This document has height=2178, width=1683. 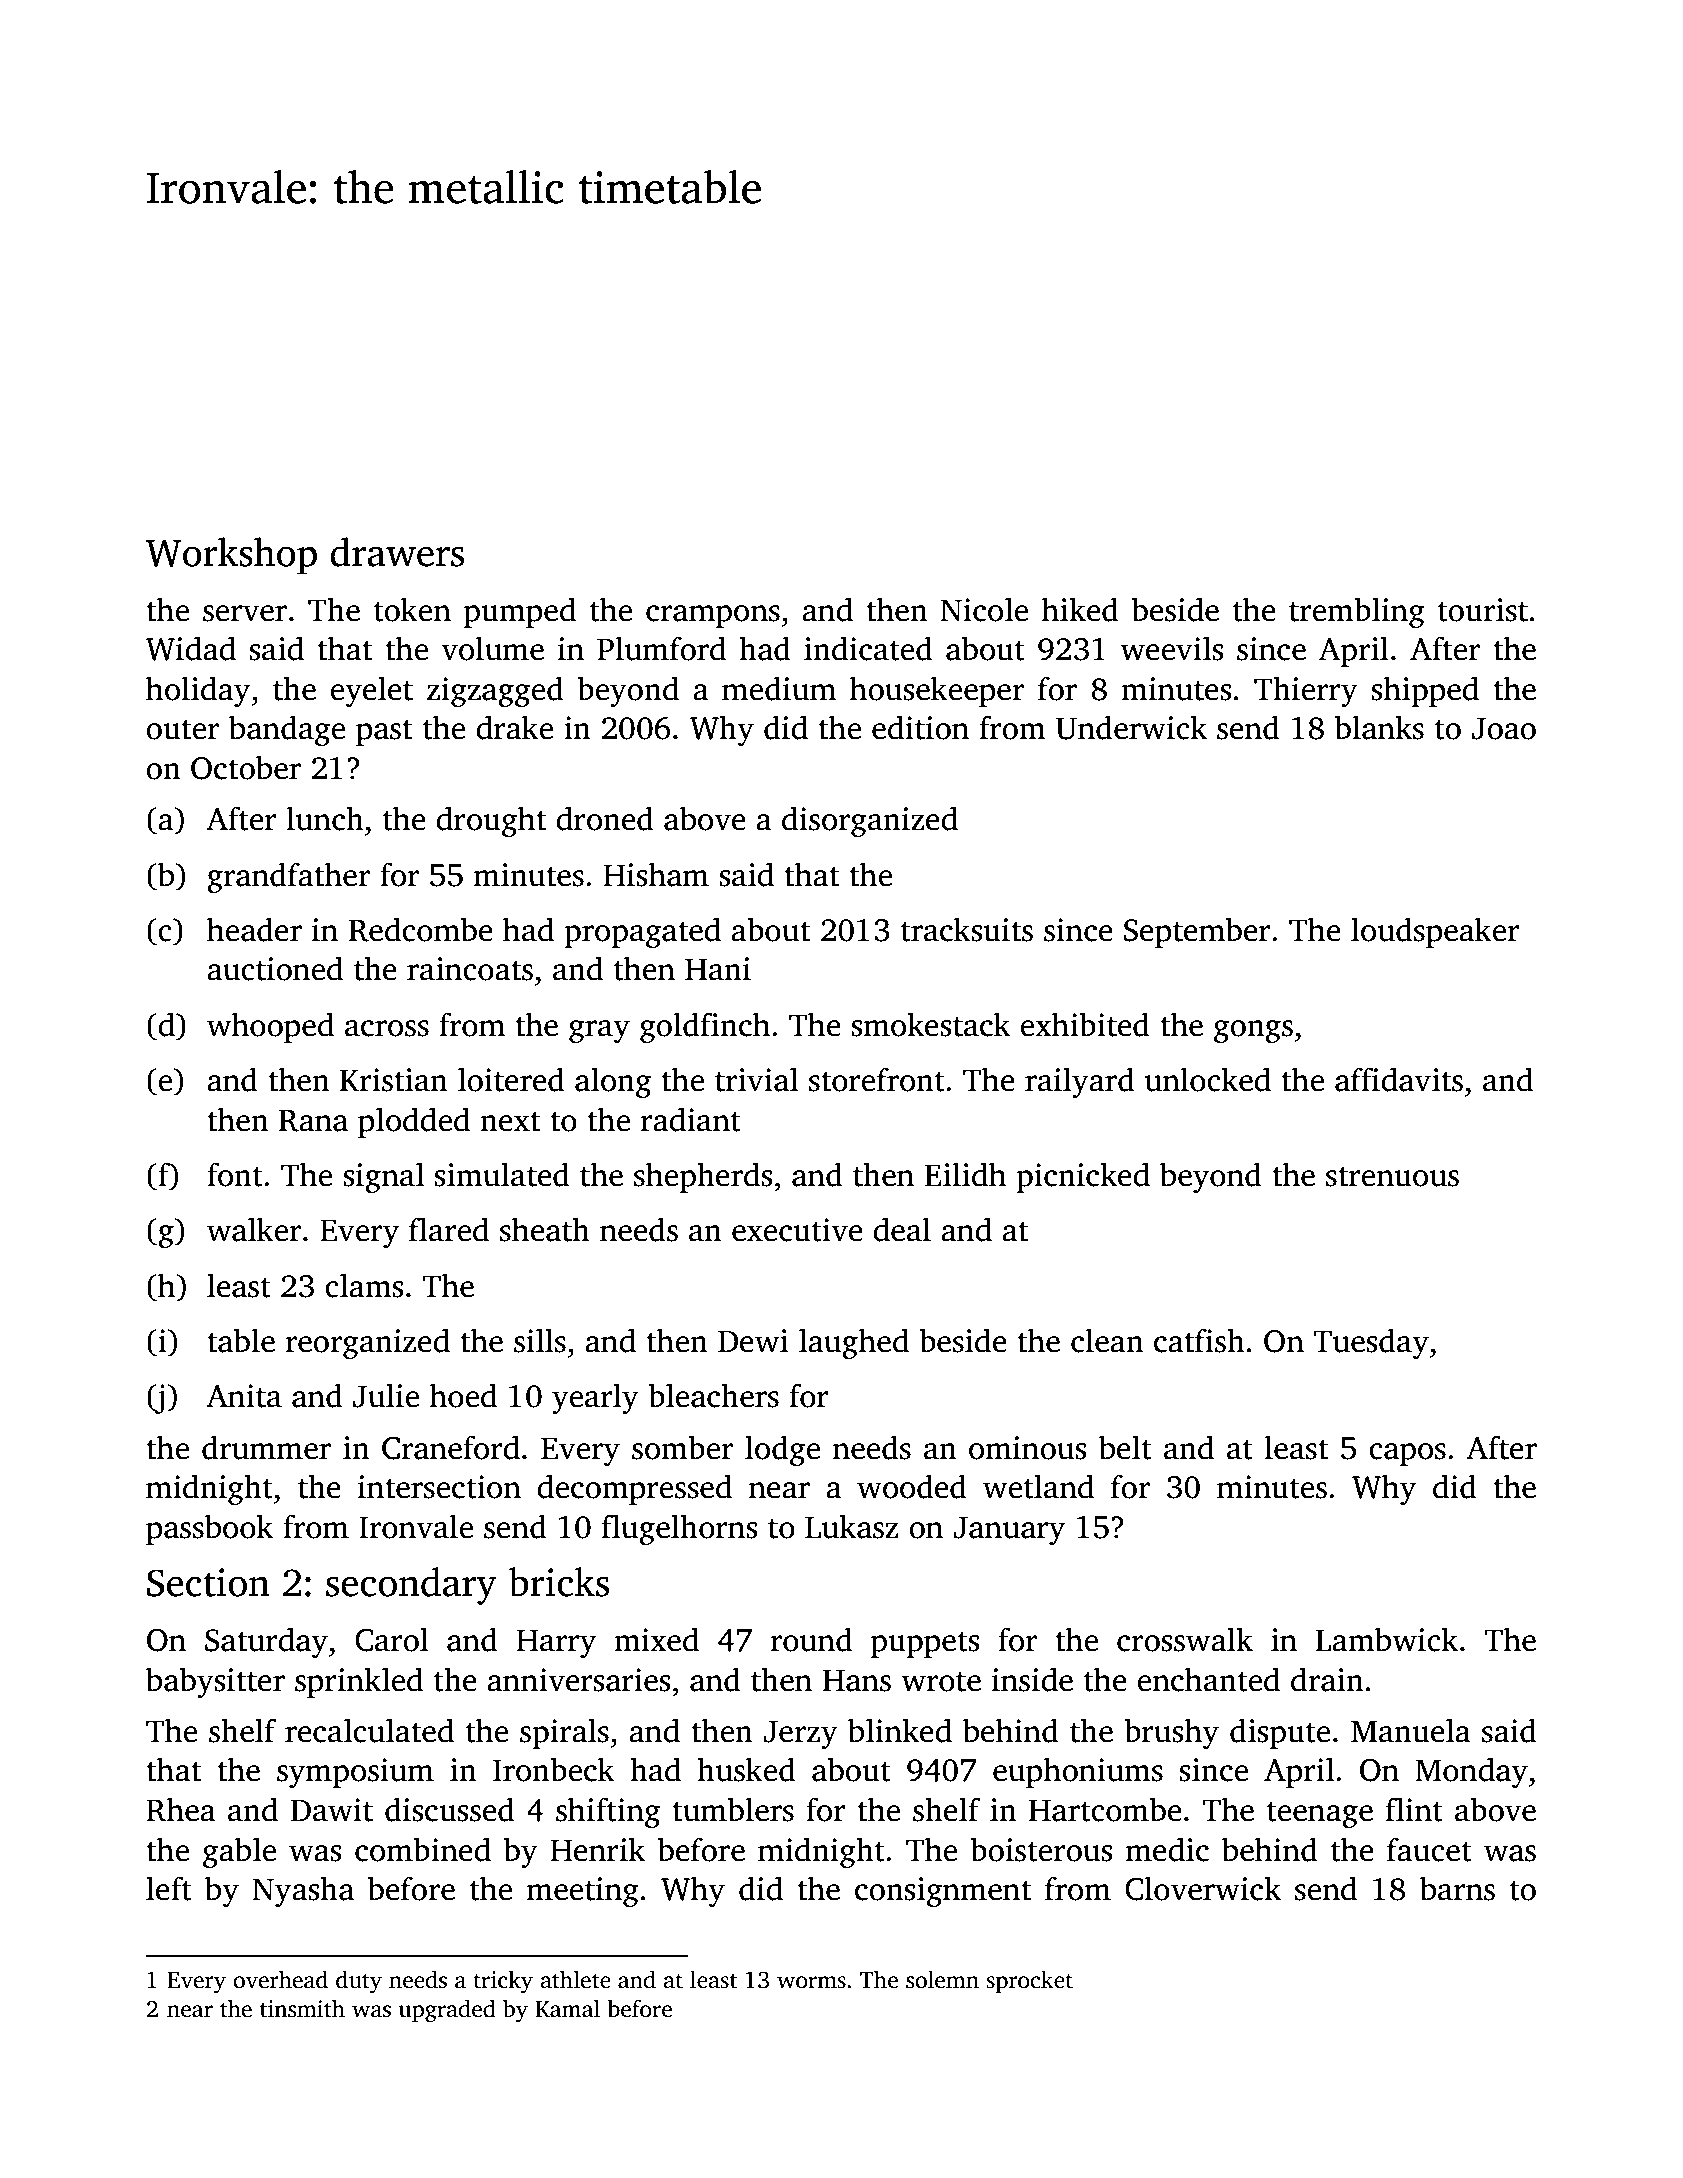 What do you see at coordinates (1371, 1343) in the document?
I see `Tuesday` at bounding box center [1371, 1343].
